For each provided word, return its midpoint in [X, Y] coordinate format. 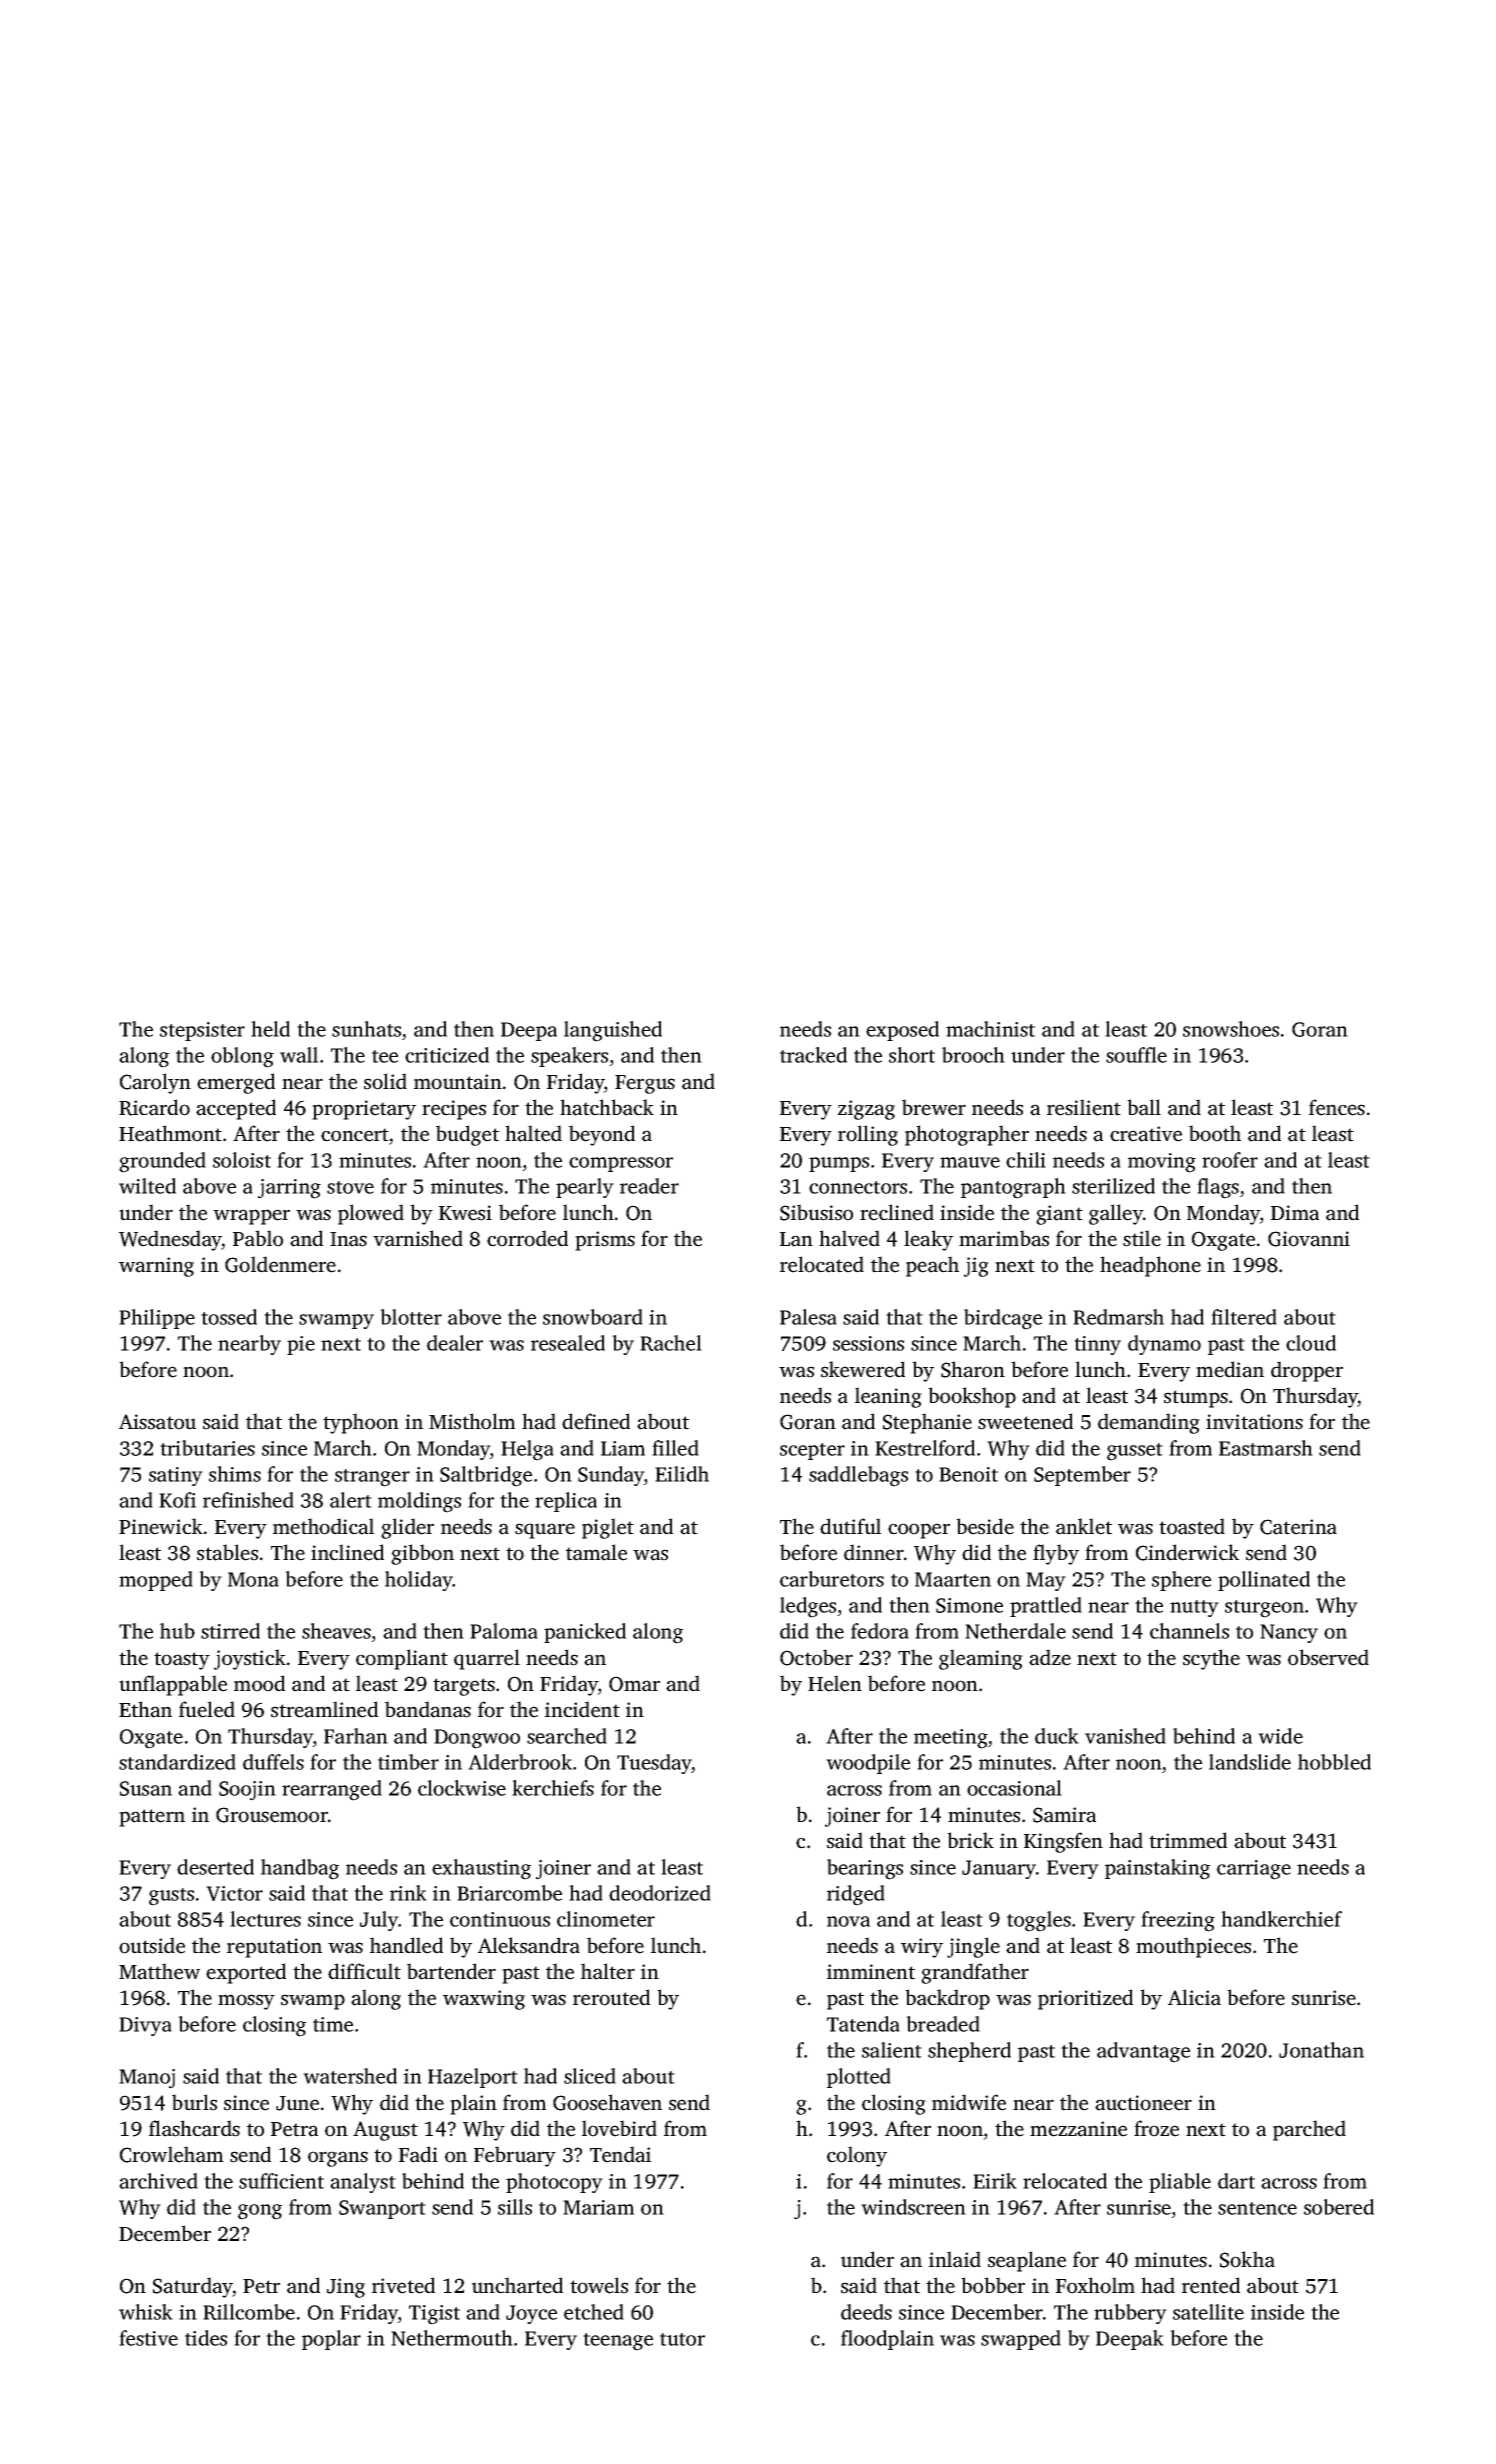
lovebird [619, 2128]
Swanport [382, 2209]
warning [156, 1267]
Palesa [808, 1317]
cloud [1311, 1343]
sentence [1257, 2208]
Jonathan [1321, 2050]
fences [1337, 1107]
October [816, 1657]
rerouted [611, 1997]
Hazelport [473, 2078]
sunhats [366, 1029]
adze [1050, 1657]
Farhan [356, 1736]
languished [613, 1031]
